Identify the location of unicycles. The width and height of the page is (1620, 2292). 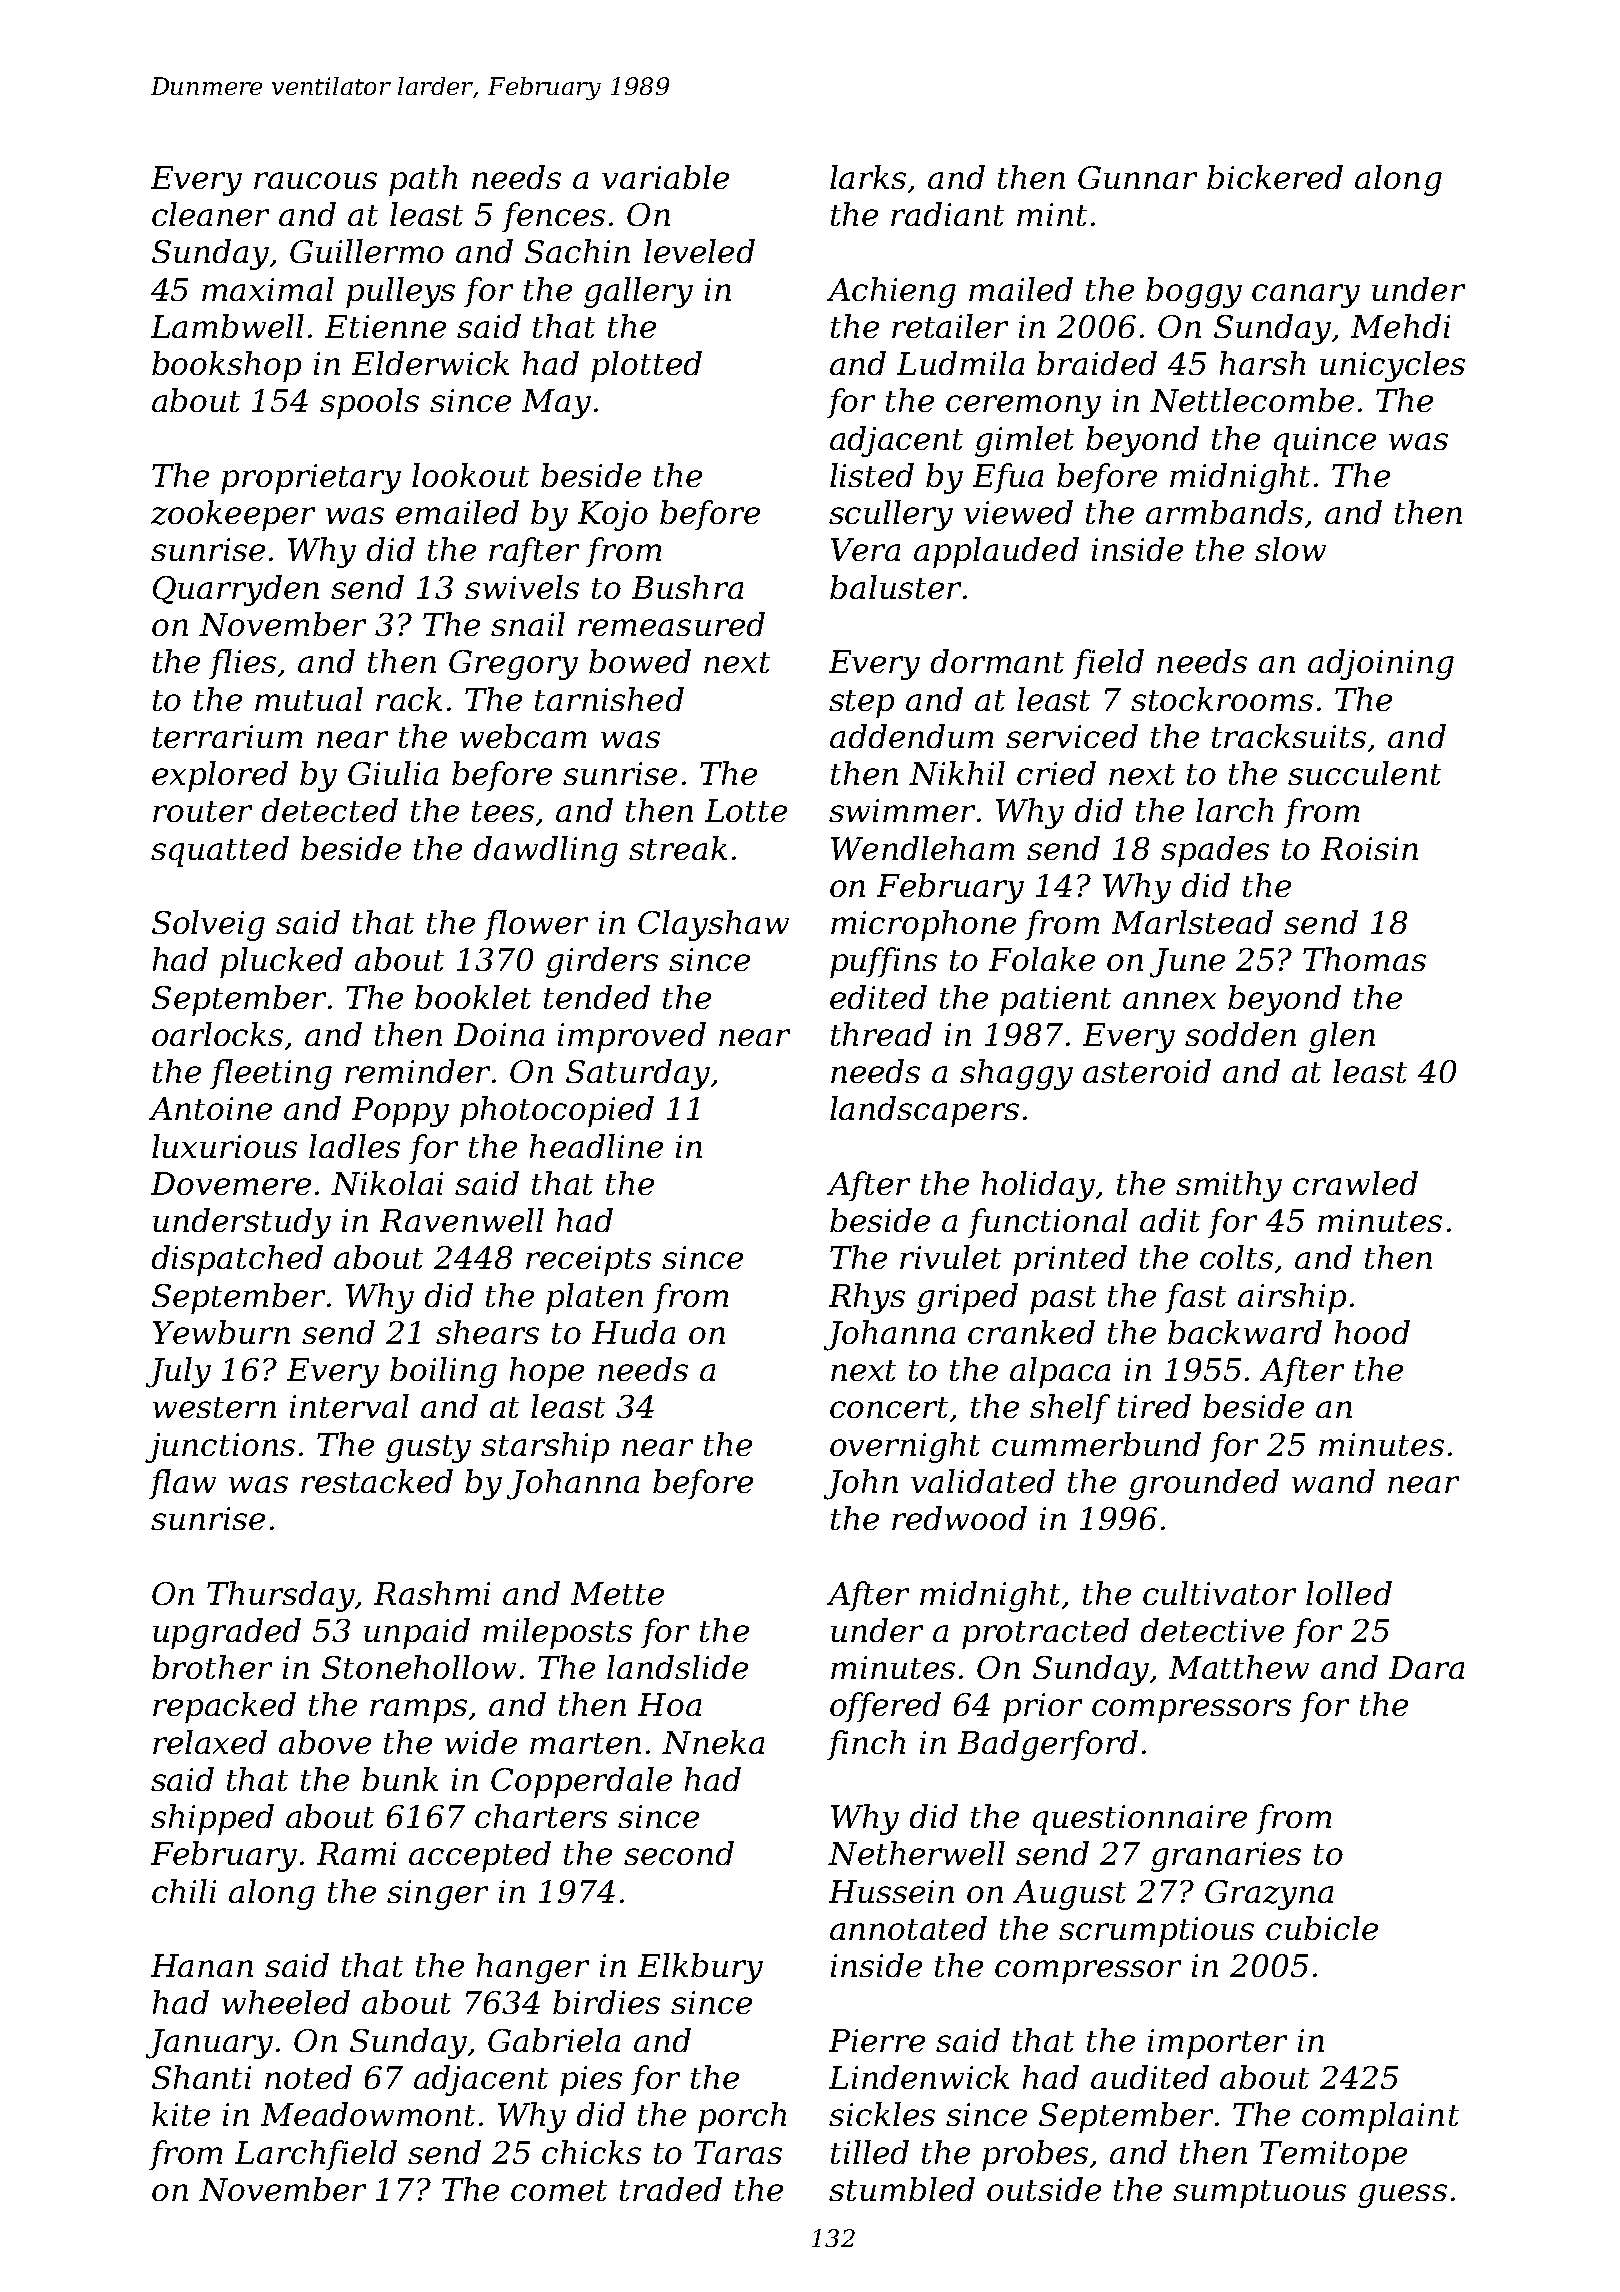
(1392, 366).
